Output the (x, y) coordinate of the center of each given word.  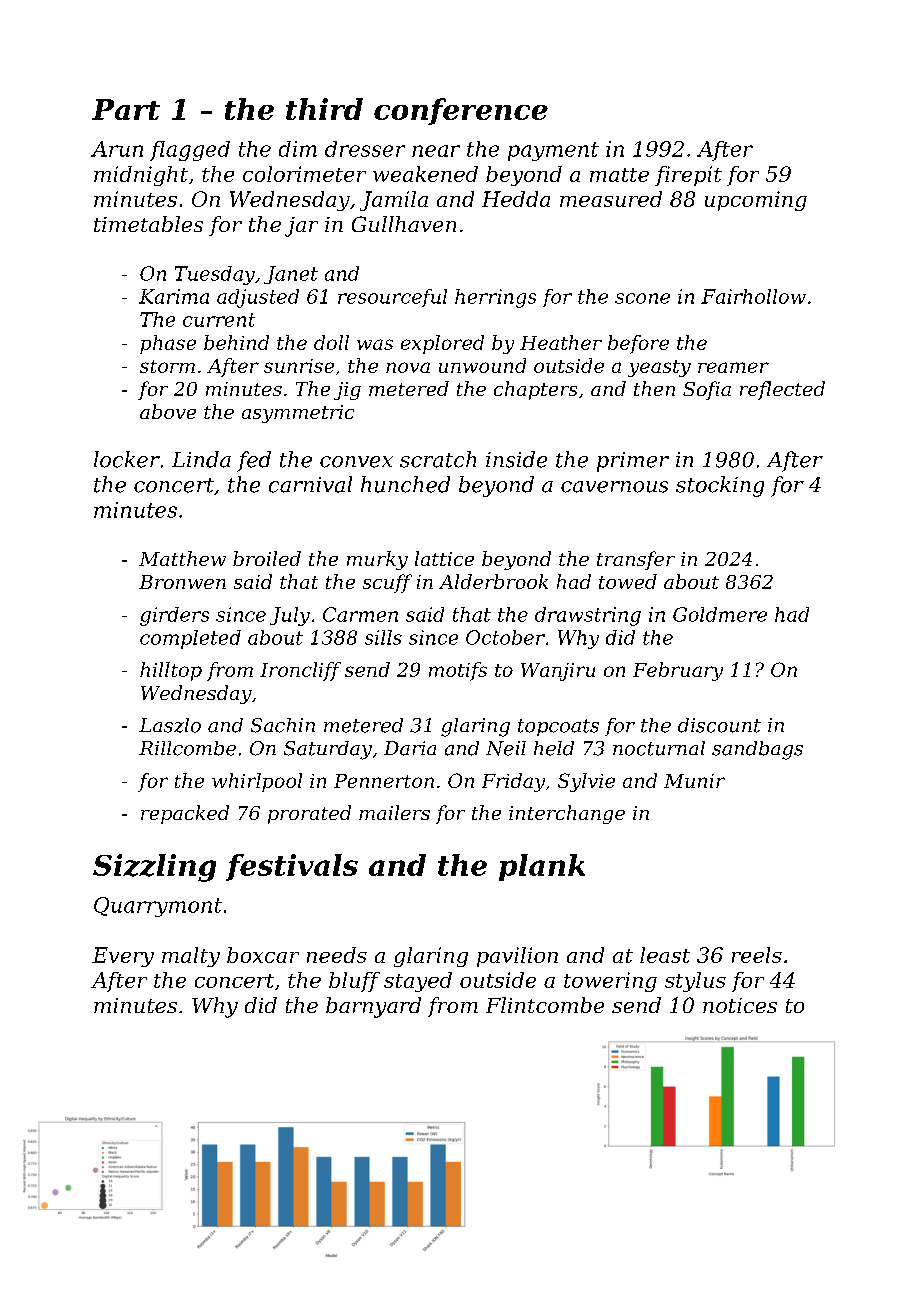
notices (740, 1005)
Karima (174, 296)
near (436, 151)
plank (542, 867)
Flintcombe (545, 1005)
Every (123, 957)
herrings (495, 298)
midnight (141, 176)
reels (757, 955)
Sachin (283, 725)
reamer (733, 367)
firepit (688, 176)
